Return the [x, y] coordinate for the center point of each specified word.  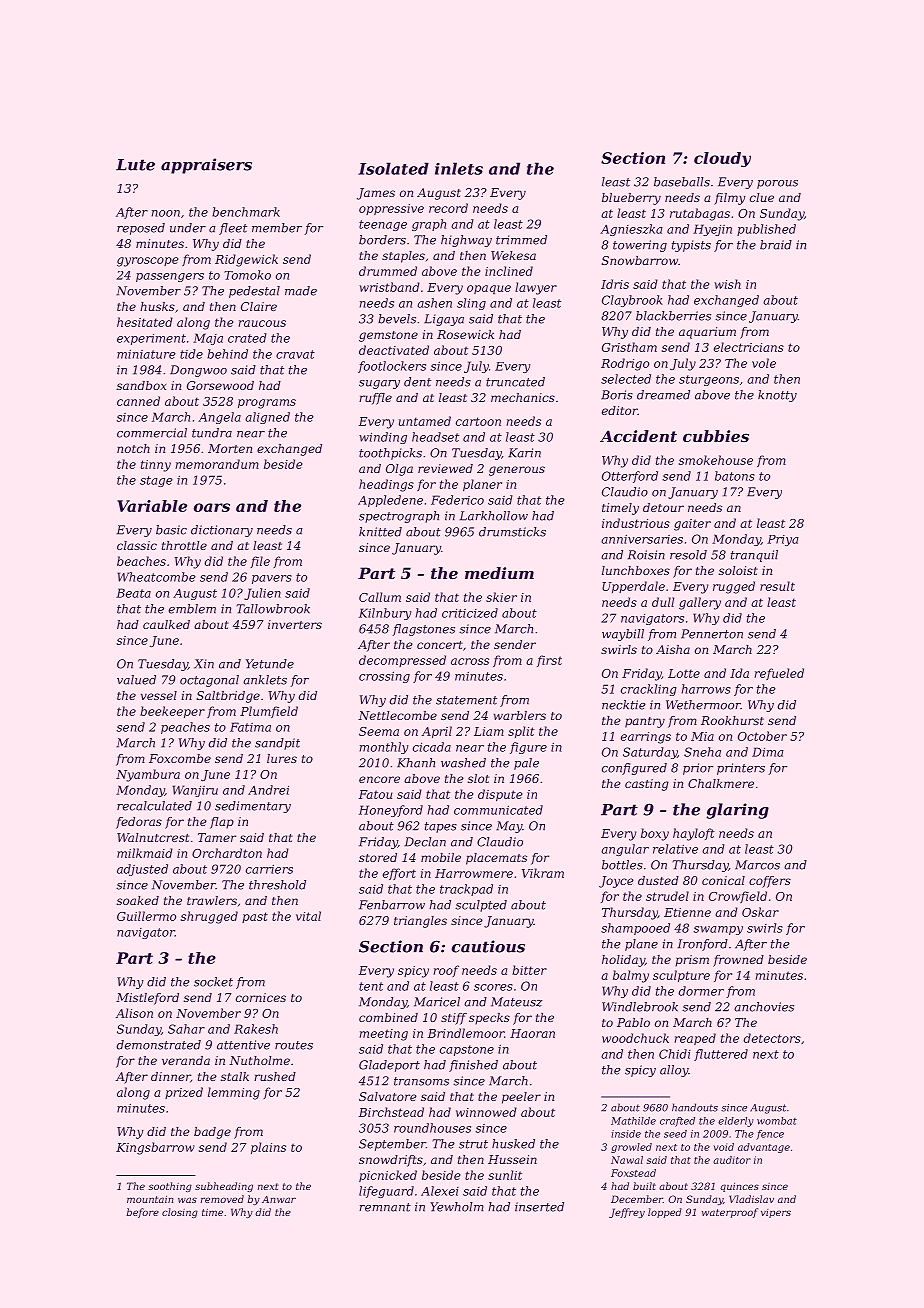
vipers [776, 1213]
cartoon [478, 421]
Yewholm [457, 1207]
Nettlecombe [397, 715]
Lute [135, 165]
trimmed [521, 240]
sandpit [277, 744]
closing [180, 1213]
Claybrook [632, 301]
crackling [649, 690]
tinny [156, 466]
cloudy [722, 159]
